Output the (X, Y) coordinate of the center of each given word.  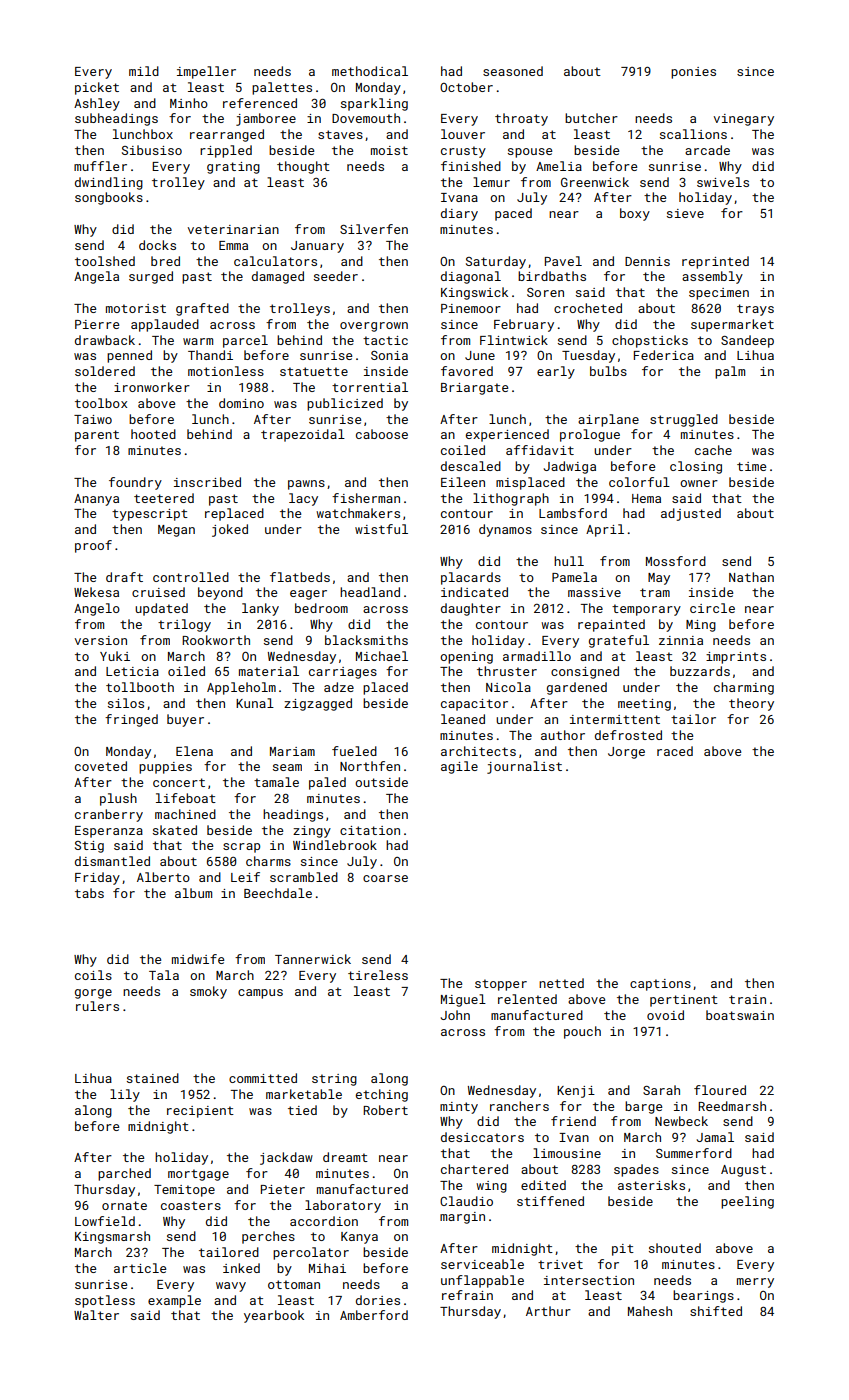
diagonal (471, 277)
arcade (707, 150)
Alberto (163, 877)
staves (340, 134)
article (140, 1268)
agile (459, 767)
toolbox (101, 403)
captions (660, 985)
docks (157, 245)
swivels (723, 182)
